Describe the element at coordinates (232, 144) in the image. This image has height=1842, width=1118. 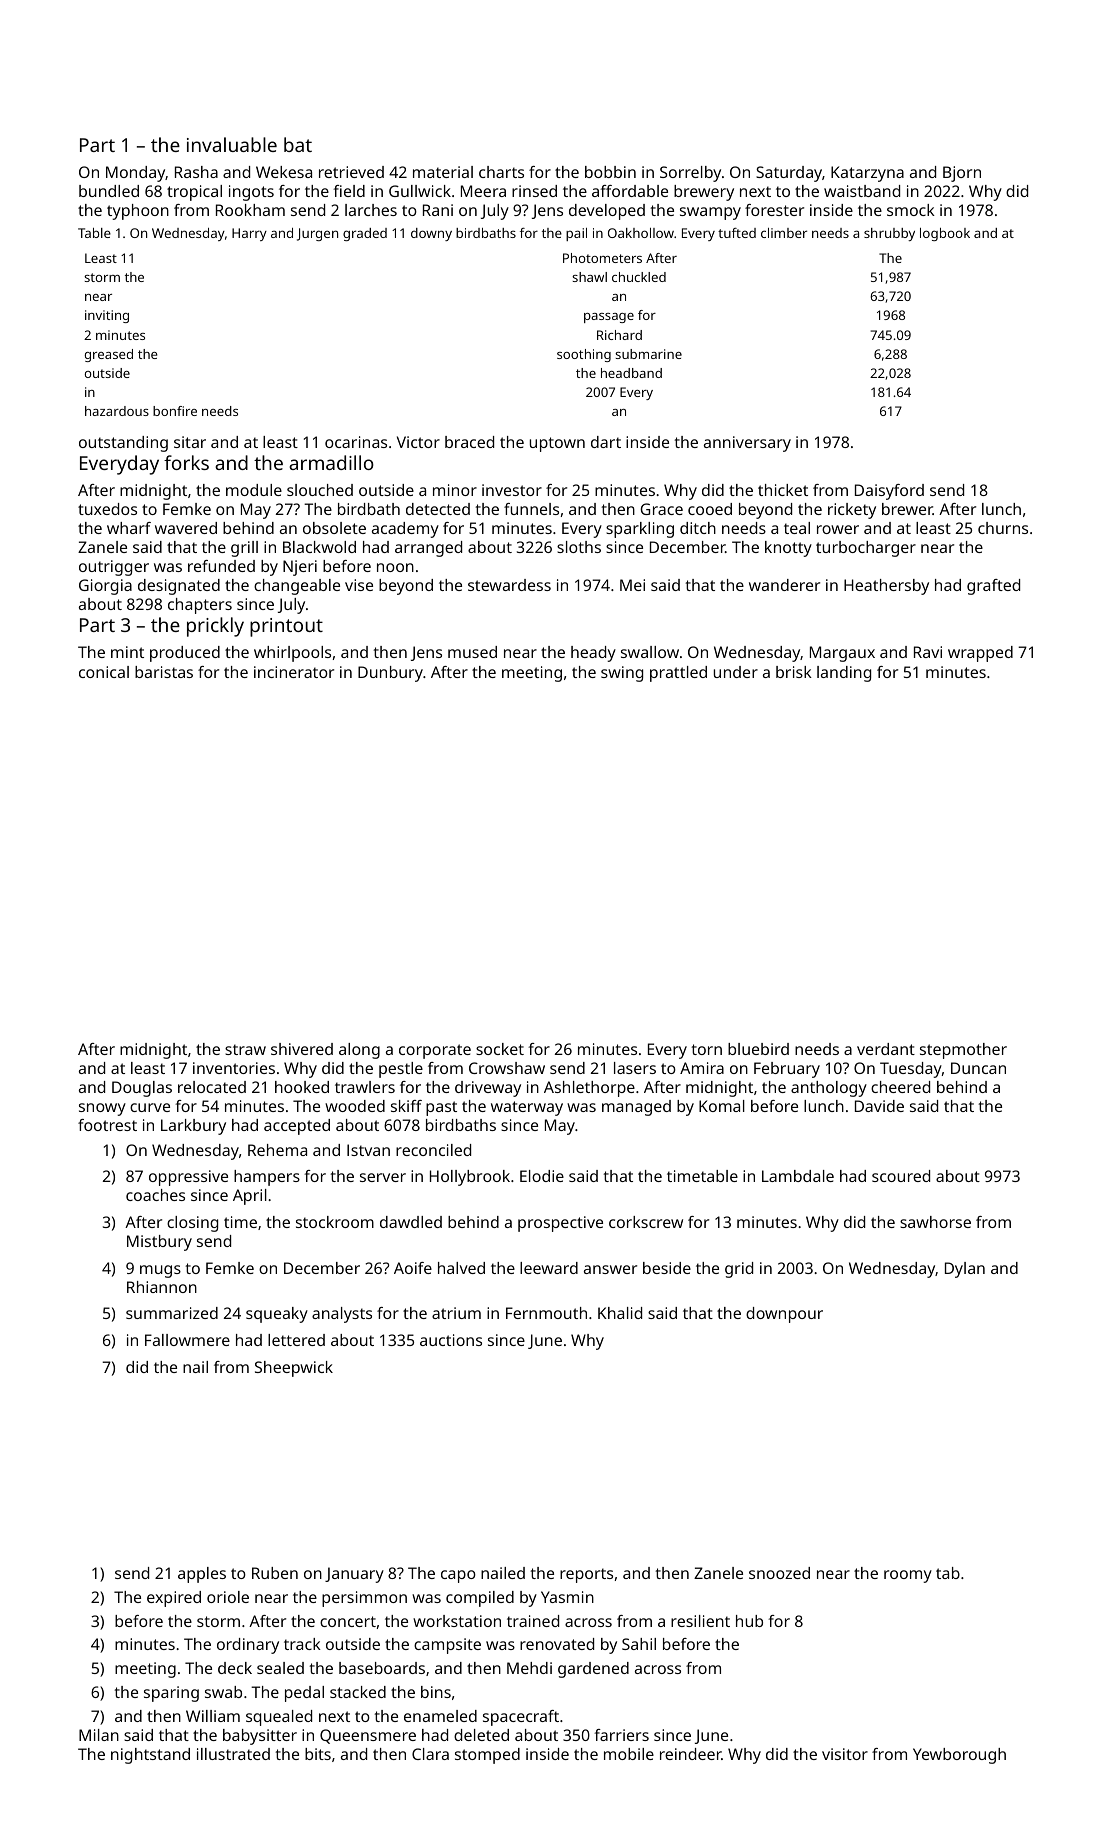
I see `invaluable` at that location.
